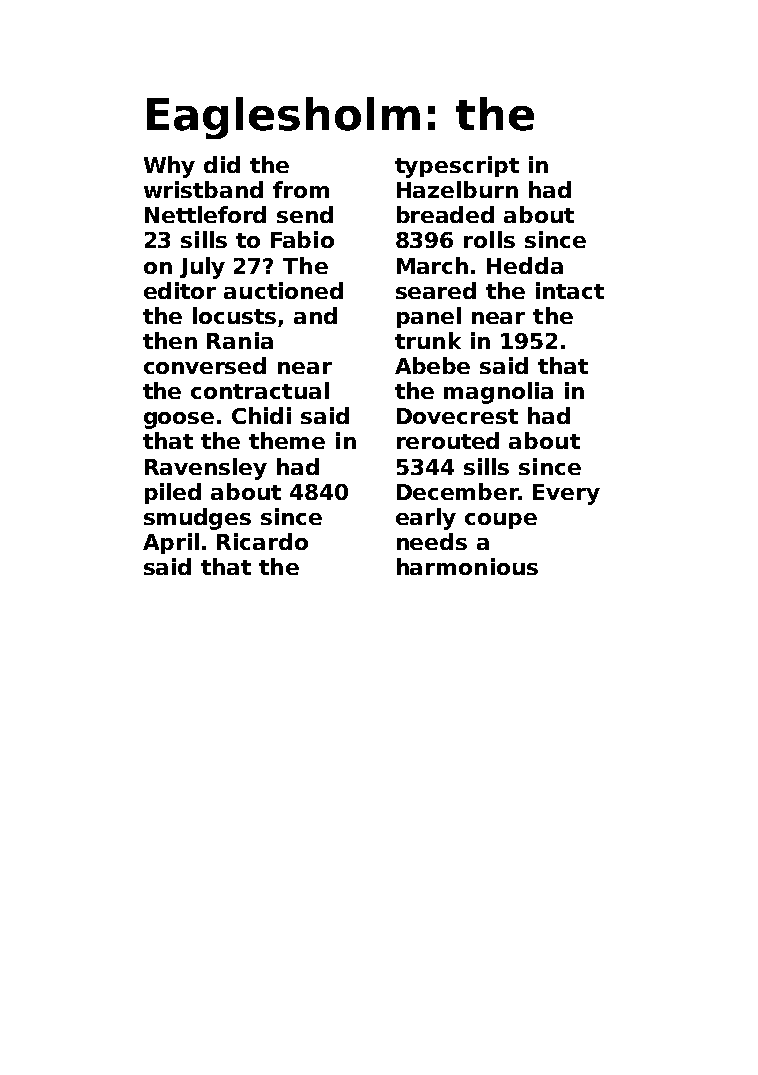  Describe the element at coordinates (169, 167) in the screenshot. I see `Why` at that location.
